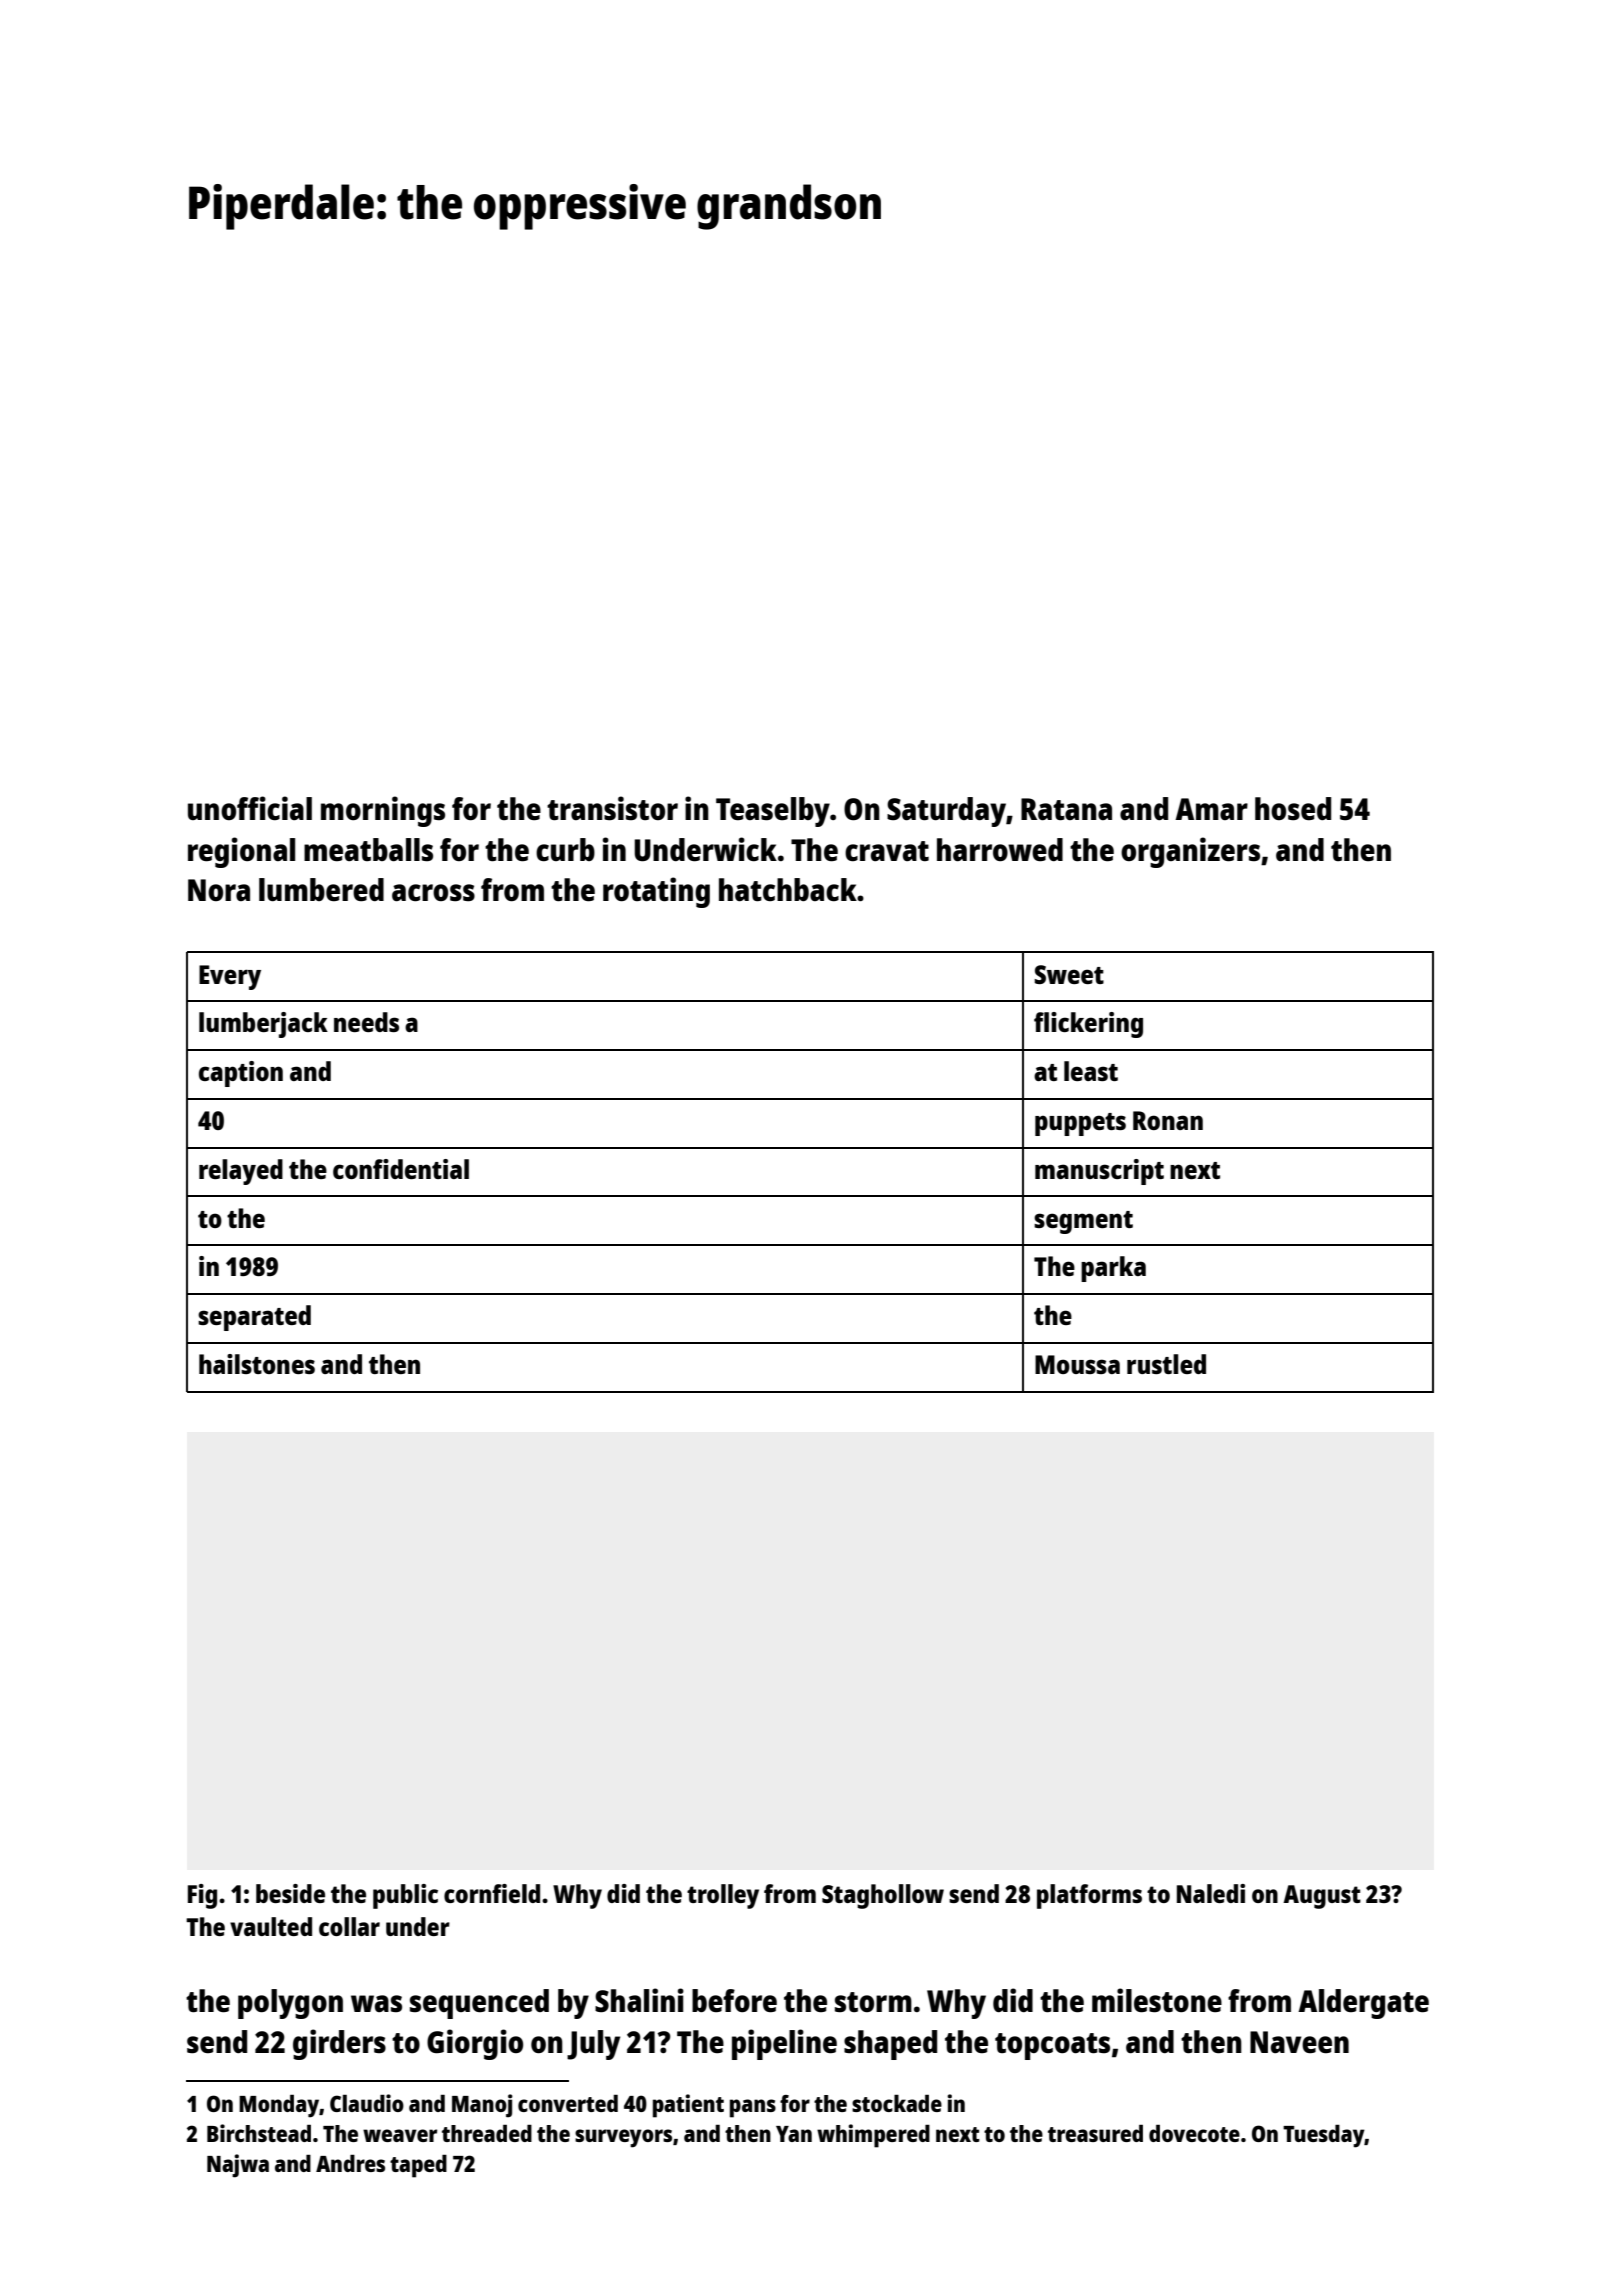  Describe the element at coordinates (257, 1364) in the page. I see `hailstones` at that location.
